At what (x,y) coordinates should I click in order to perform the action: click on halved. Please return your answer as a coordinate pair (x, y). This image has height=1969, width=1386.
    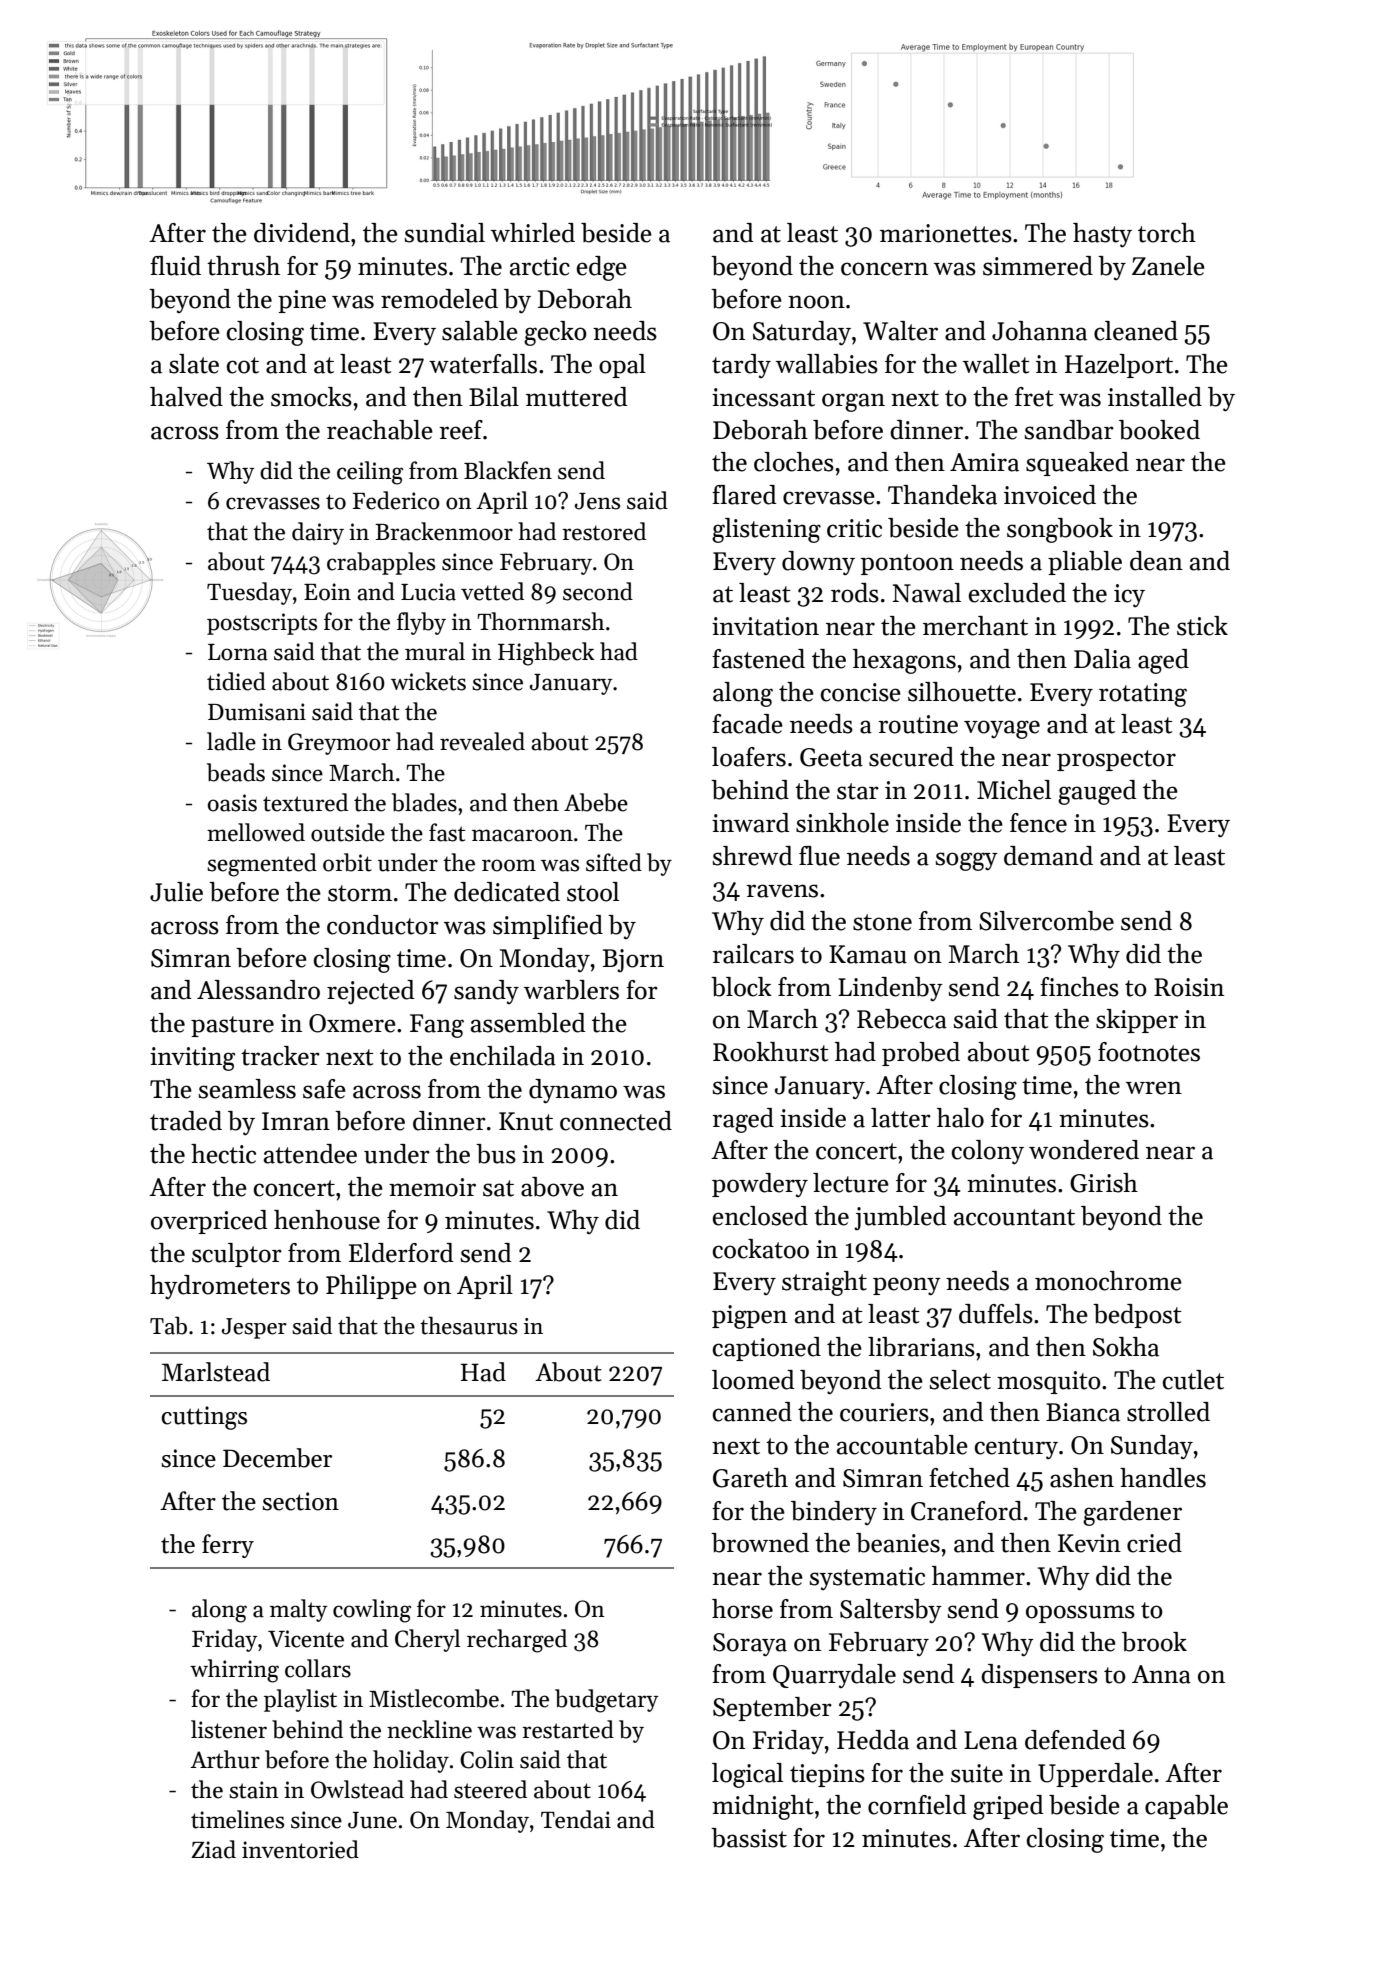
    Looking at the image, I should click on (186, 397).
